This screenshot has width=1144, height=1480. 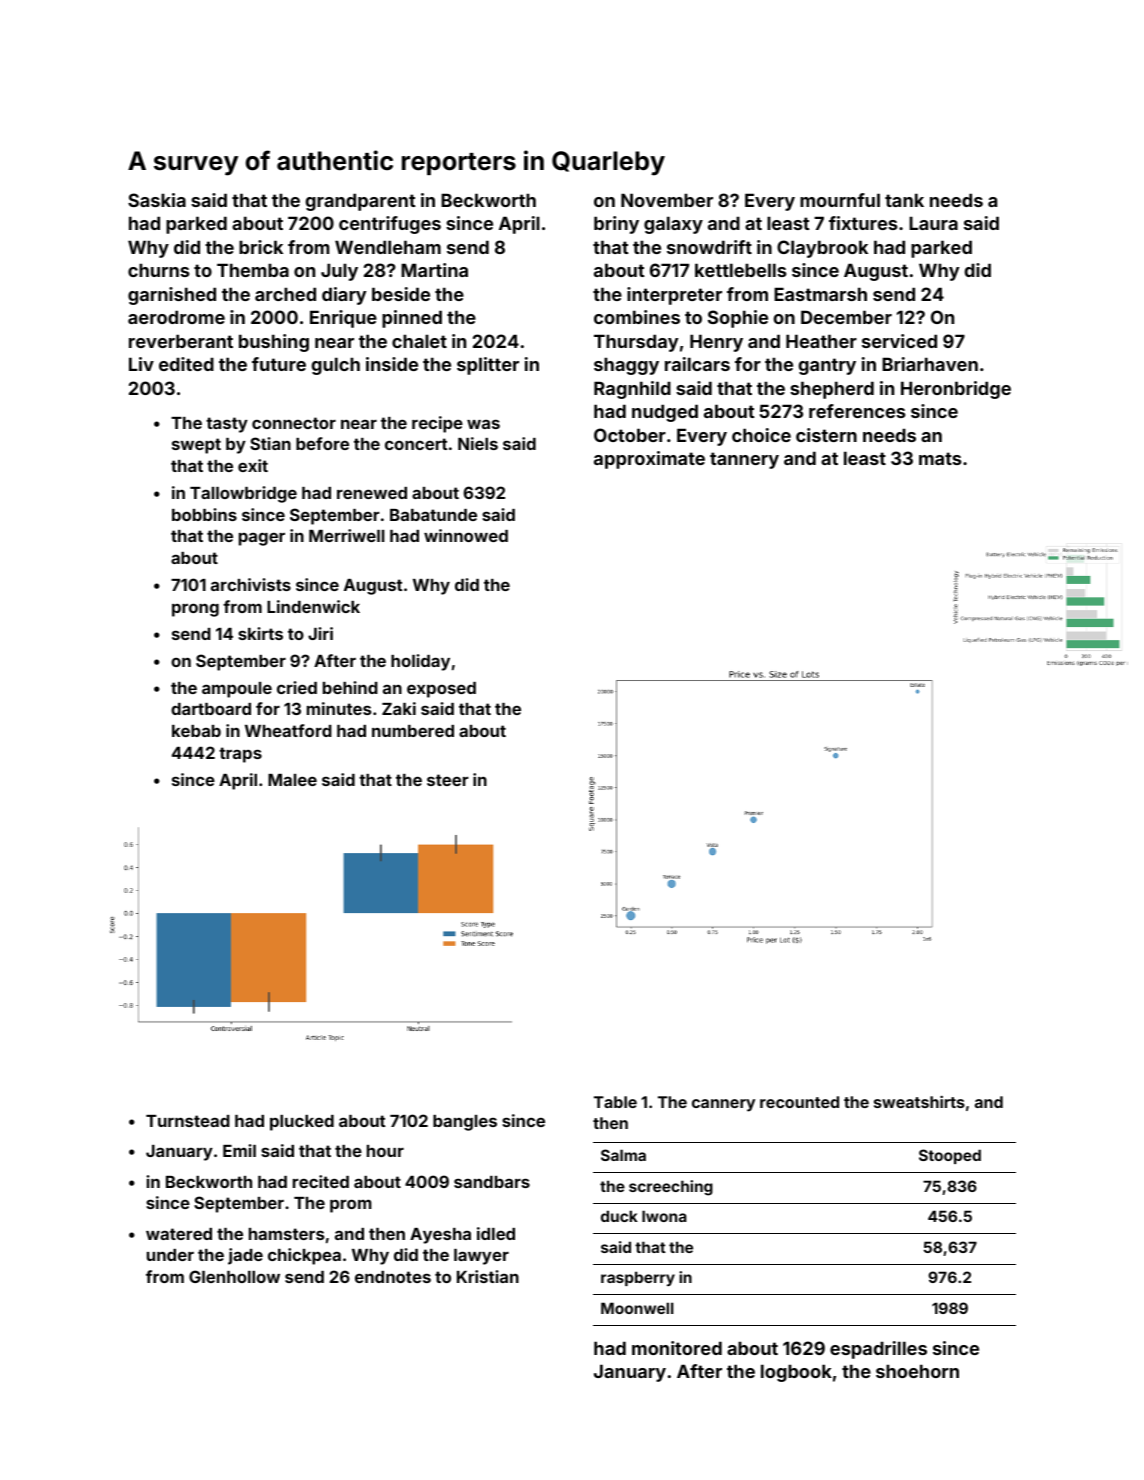 I want to click on exposed, so click(x=441, y=690).
